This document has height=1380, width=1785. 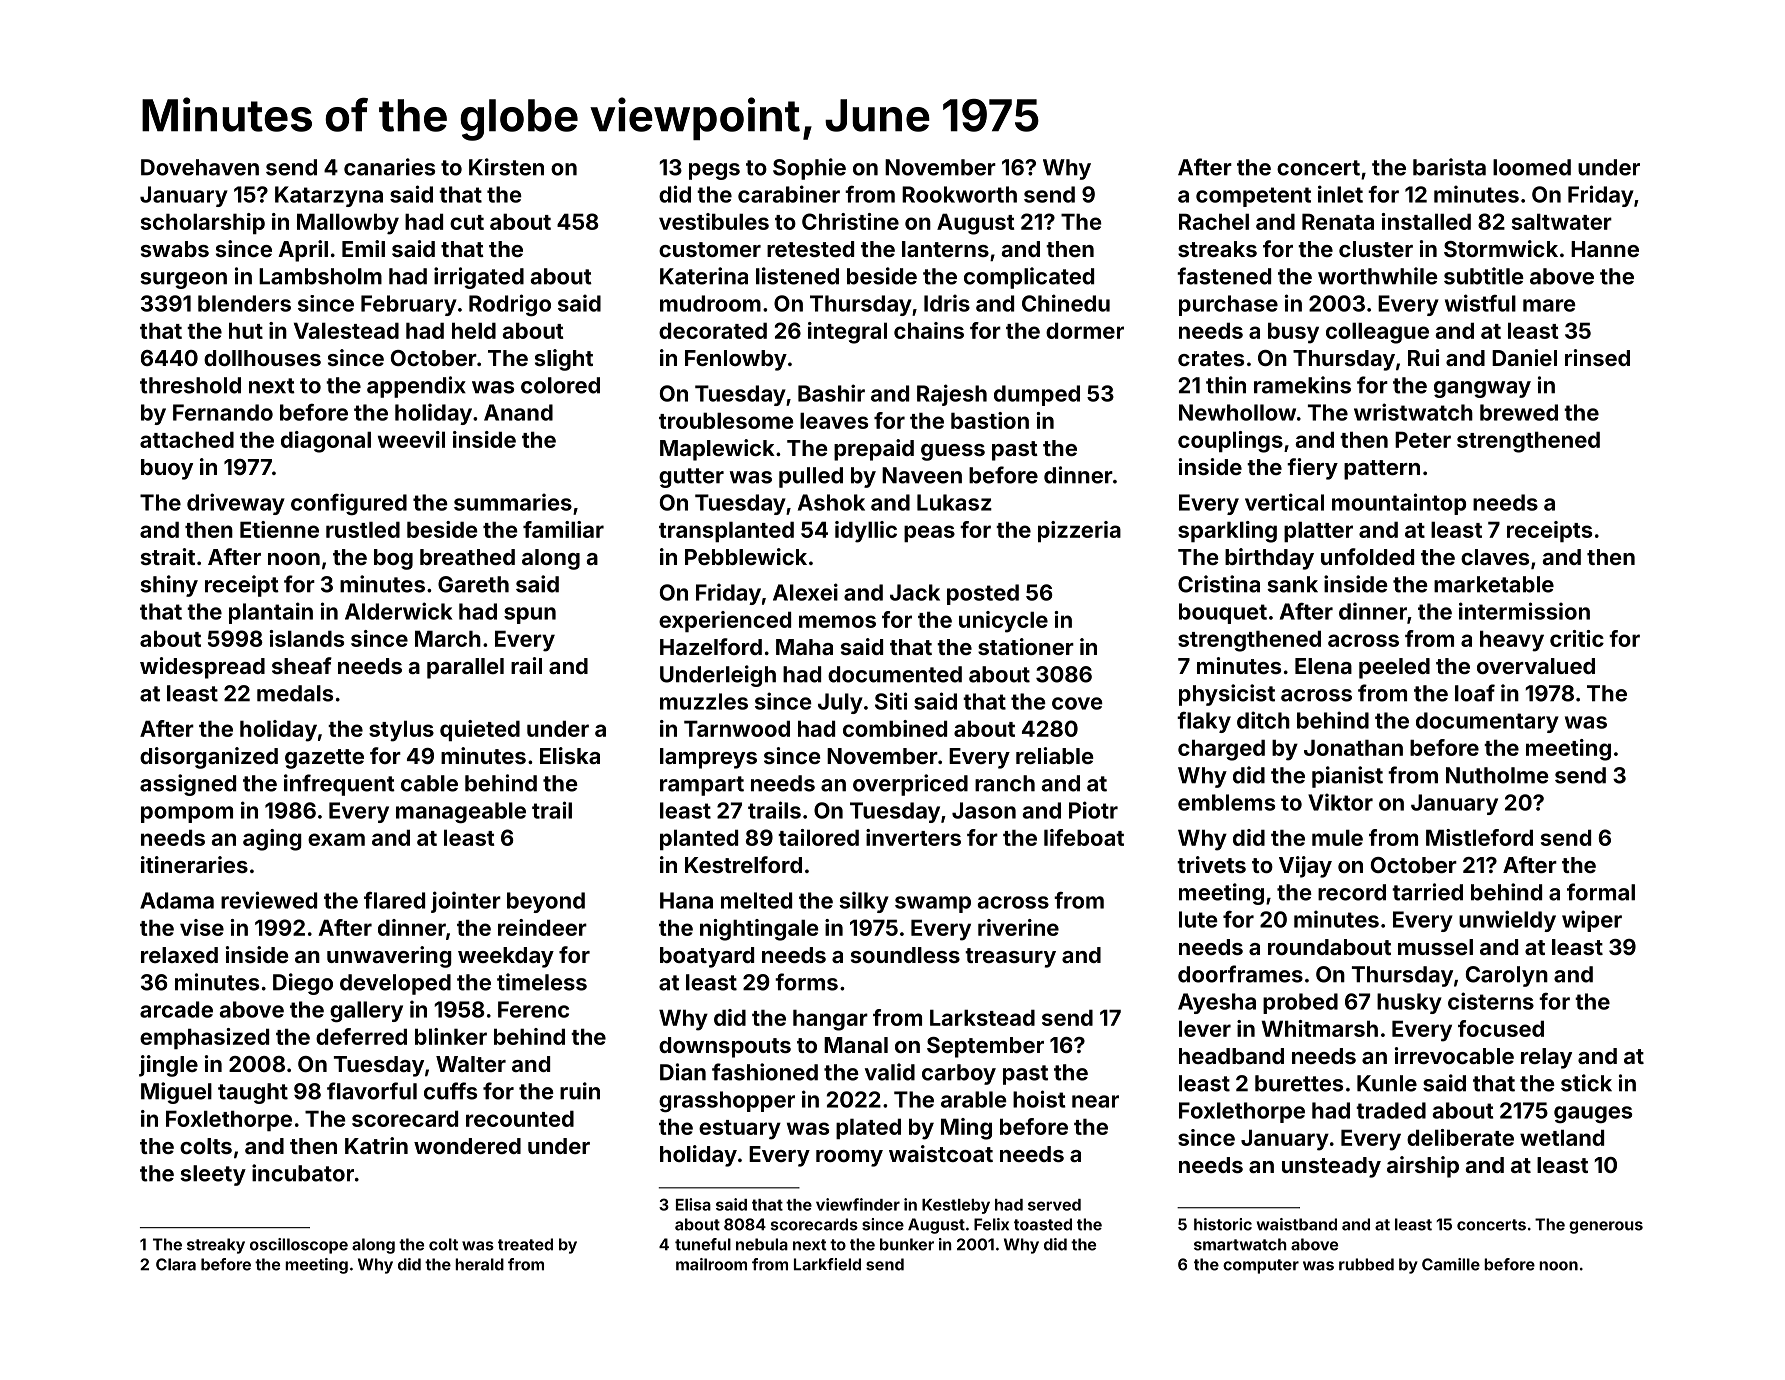 What do you see at coordinates (1231, 1056) in the document?
I see `headband` at bounding box center [1231, 1056].
